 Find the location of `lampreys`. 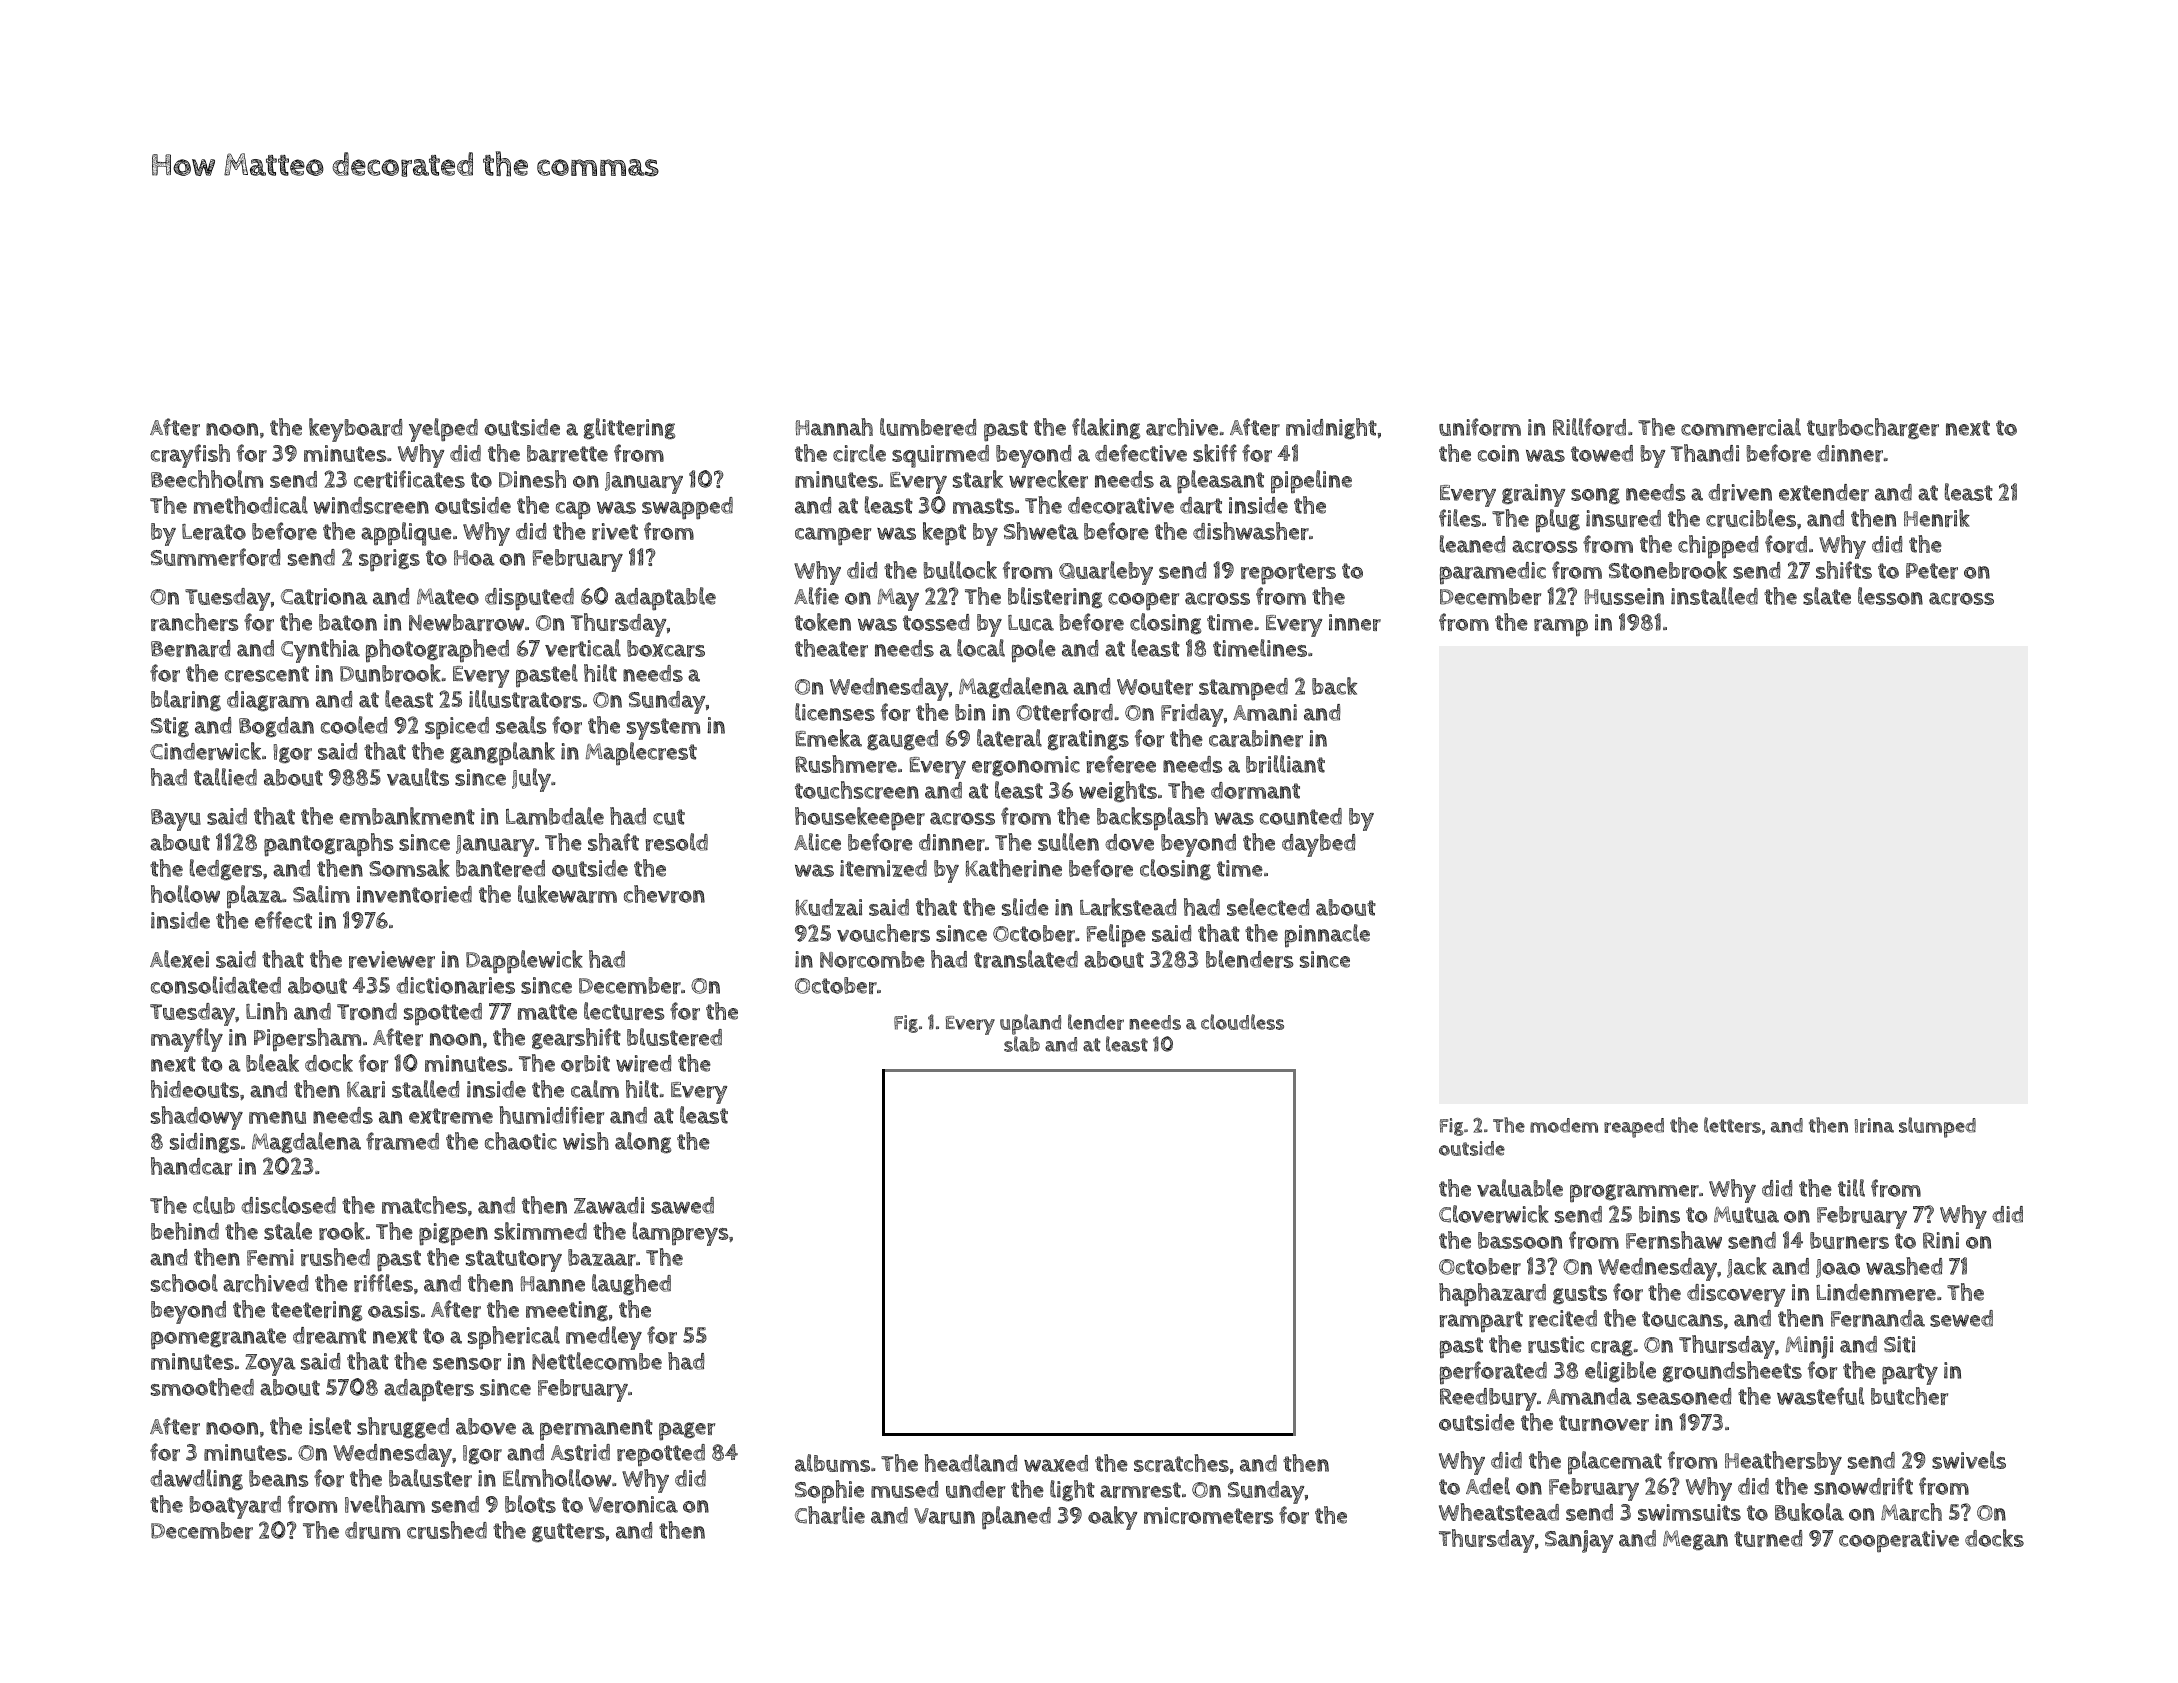

lampreys is located at coordinates (681, 1234).
